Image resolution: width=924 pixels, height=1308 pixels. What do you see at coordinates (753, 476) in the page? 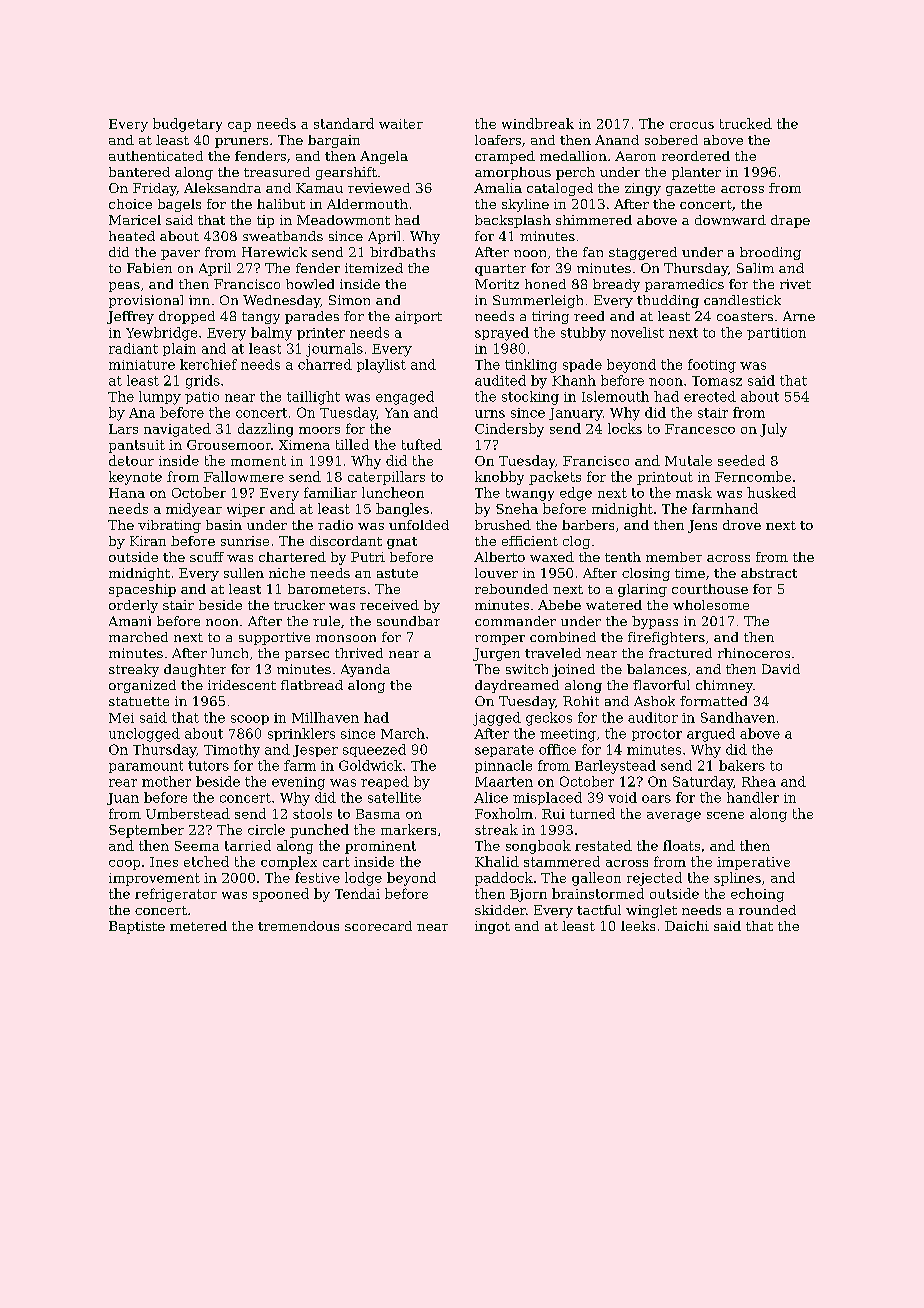
I see `Ferncombe` at bounding box center [753, 476].
